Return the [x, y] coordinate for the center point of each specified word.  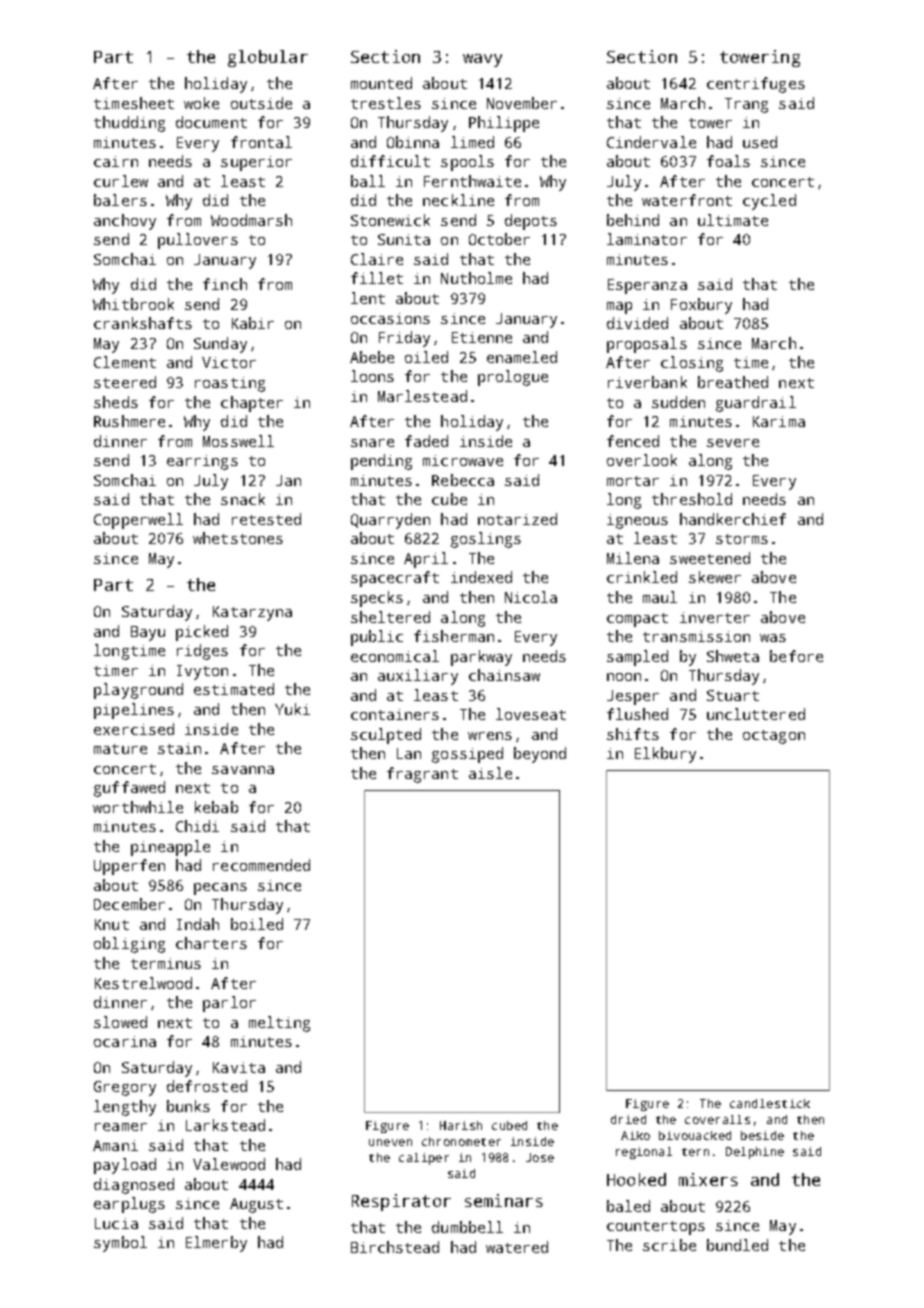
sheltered [390, 617]
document [211, 122]
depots [531, 222]
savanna [243, 770]
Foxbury [701, 306]
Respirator [401, 1202]
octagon [774, 737]
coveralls [717, 1119]
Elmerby [216, 1244]
